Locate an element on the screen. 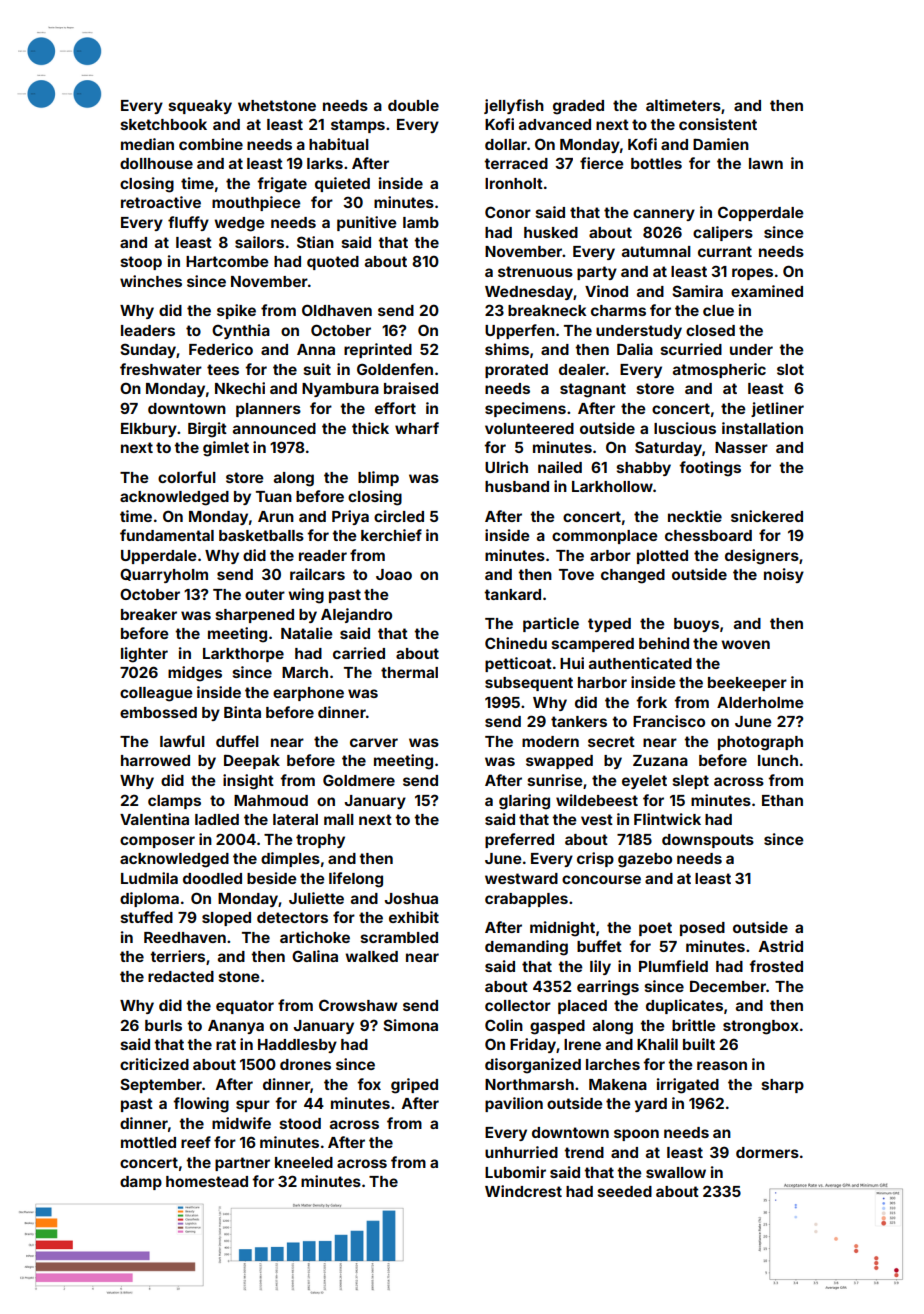 The width and height of the screenshot is (924, 1314). volunteered is located at coordinates (529, 428).
